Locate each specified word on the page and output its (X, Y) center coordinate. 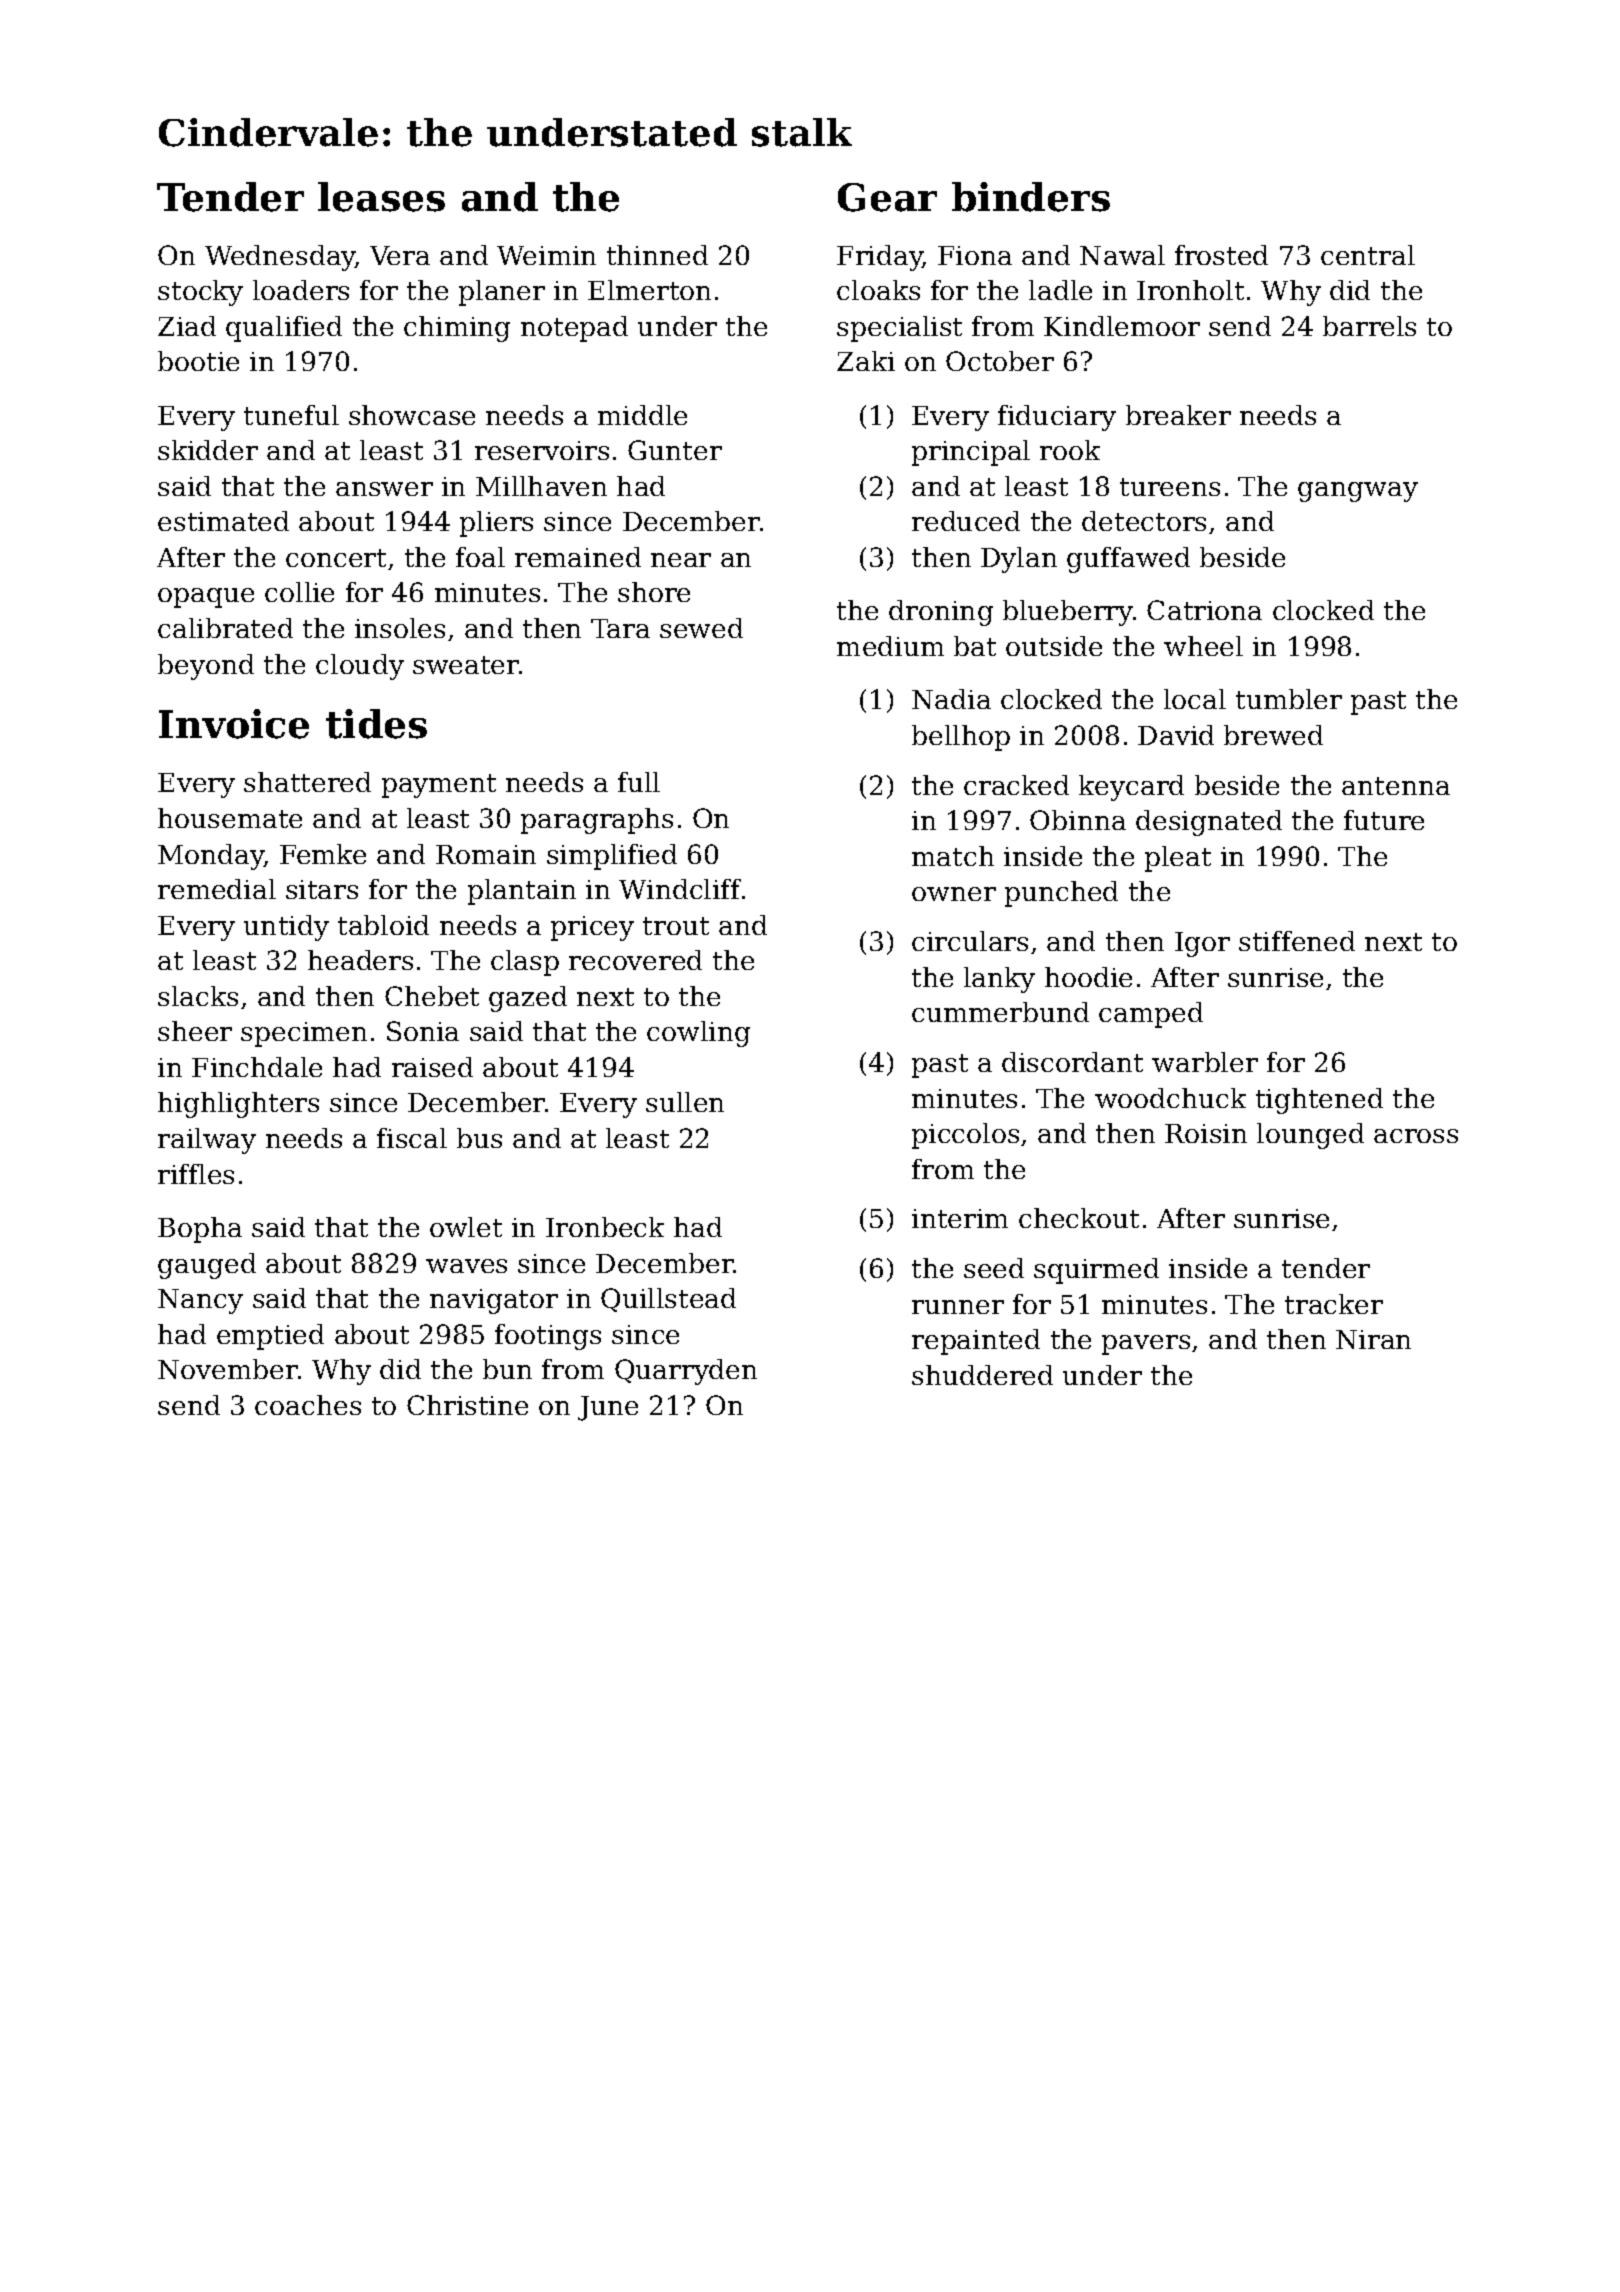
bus (479, 1138)
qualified (284, 329)
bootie (198, 361)
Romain (486, 854)
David (1176, 735)
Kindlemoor (1122, 326)
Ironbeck (605, 1227)
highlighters (238, 1105)
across (1416, 1136)
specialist (899, 329)
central (1368, 255)
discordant (1072, 1062)
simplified (612, 857)
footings (548, 1337)
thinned (657, 255)
